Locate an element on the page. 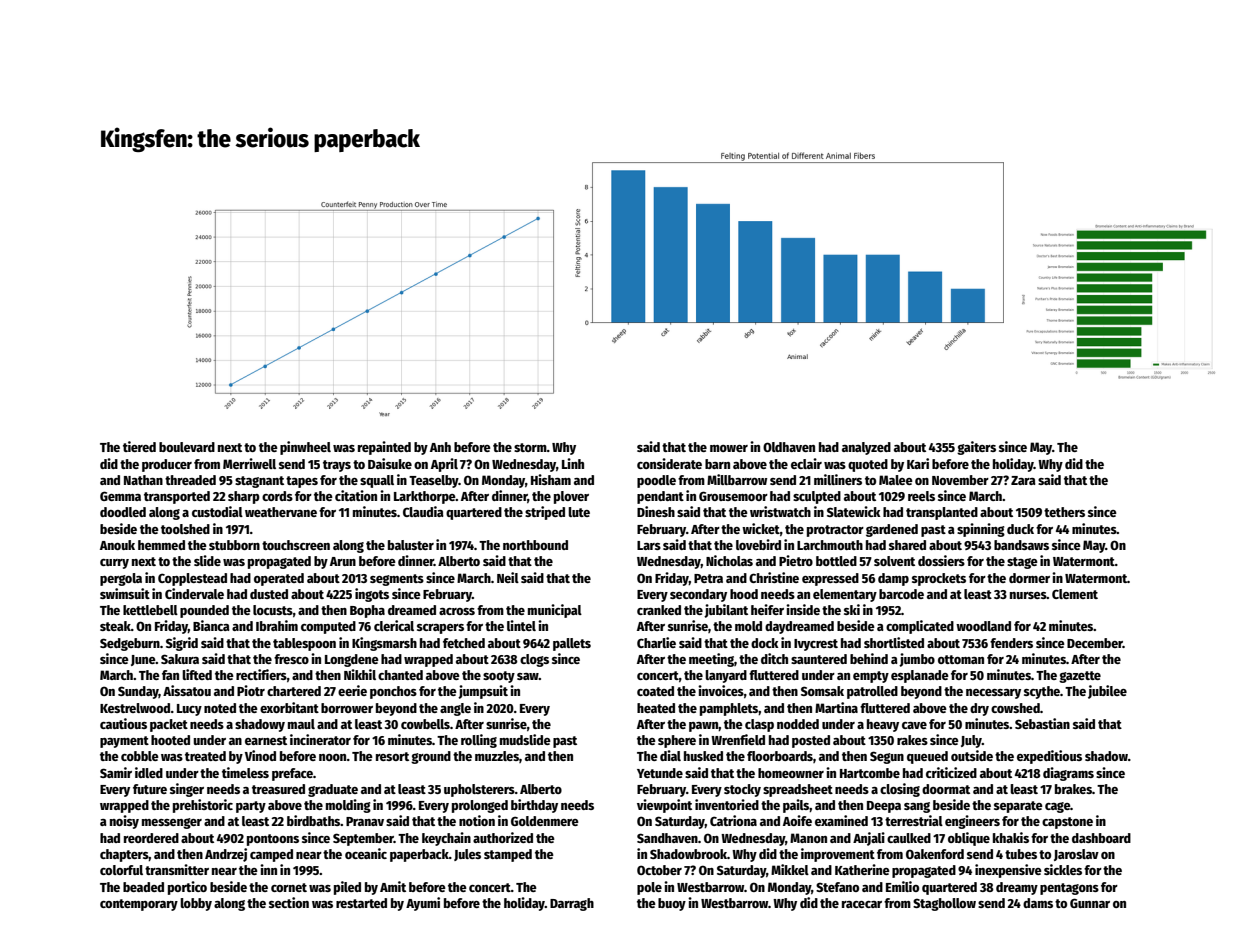  shortlisted is located at coordinates (894, 642).
